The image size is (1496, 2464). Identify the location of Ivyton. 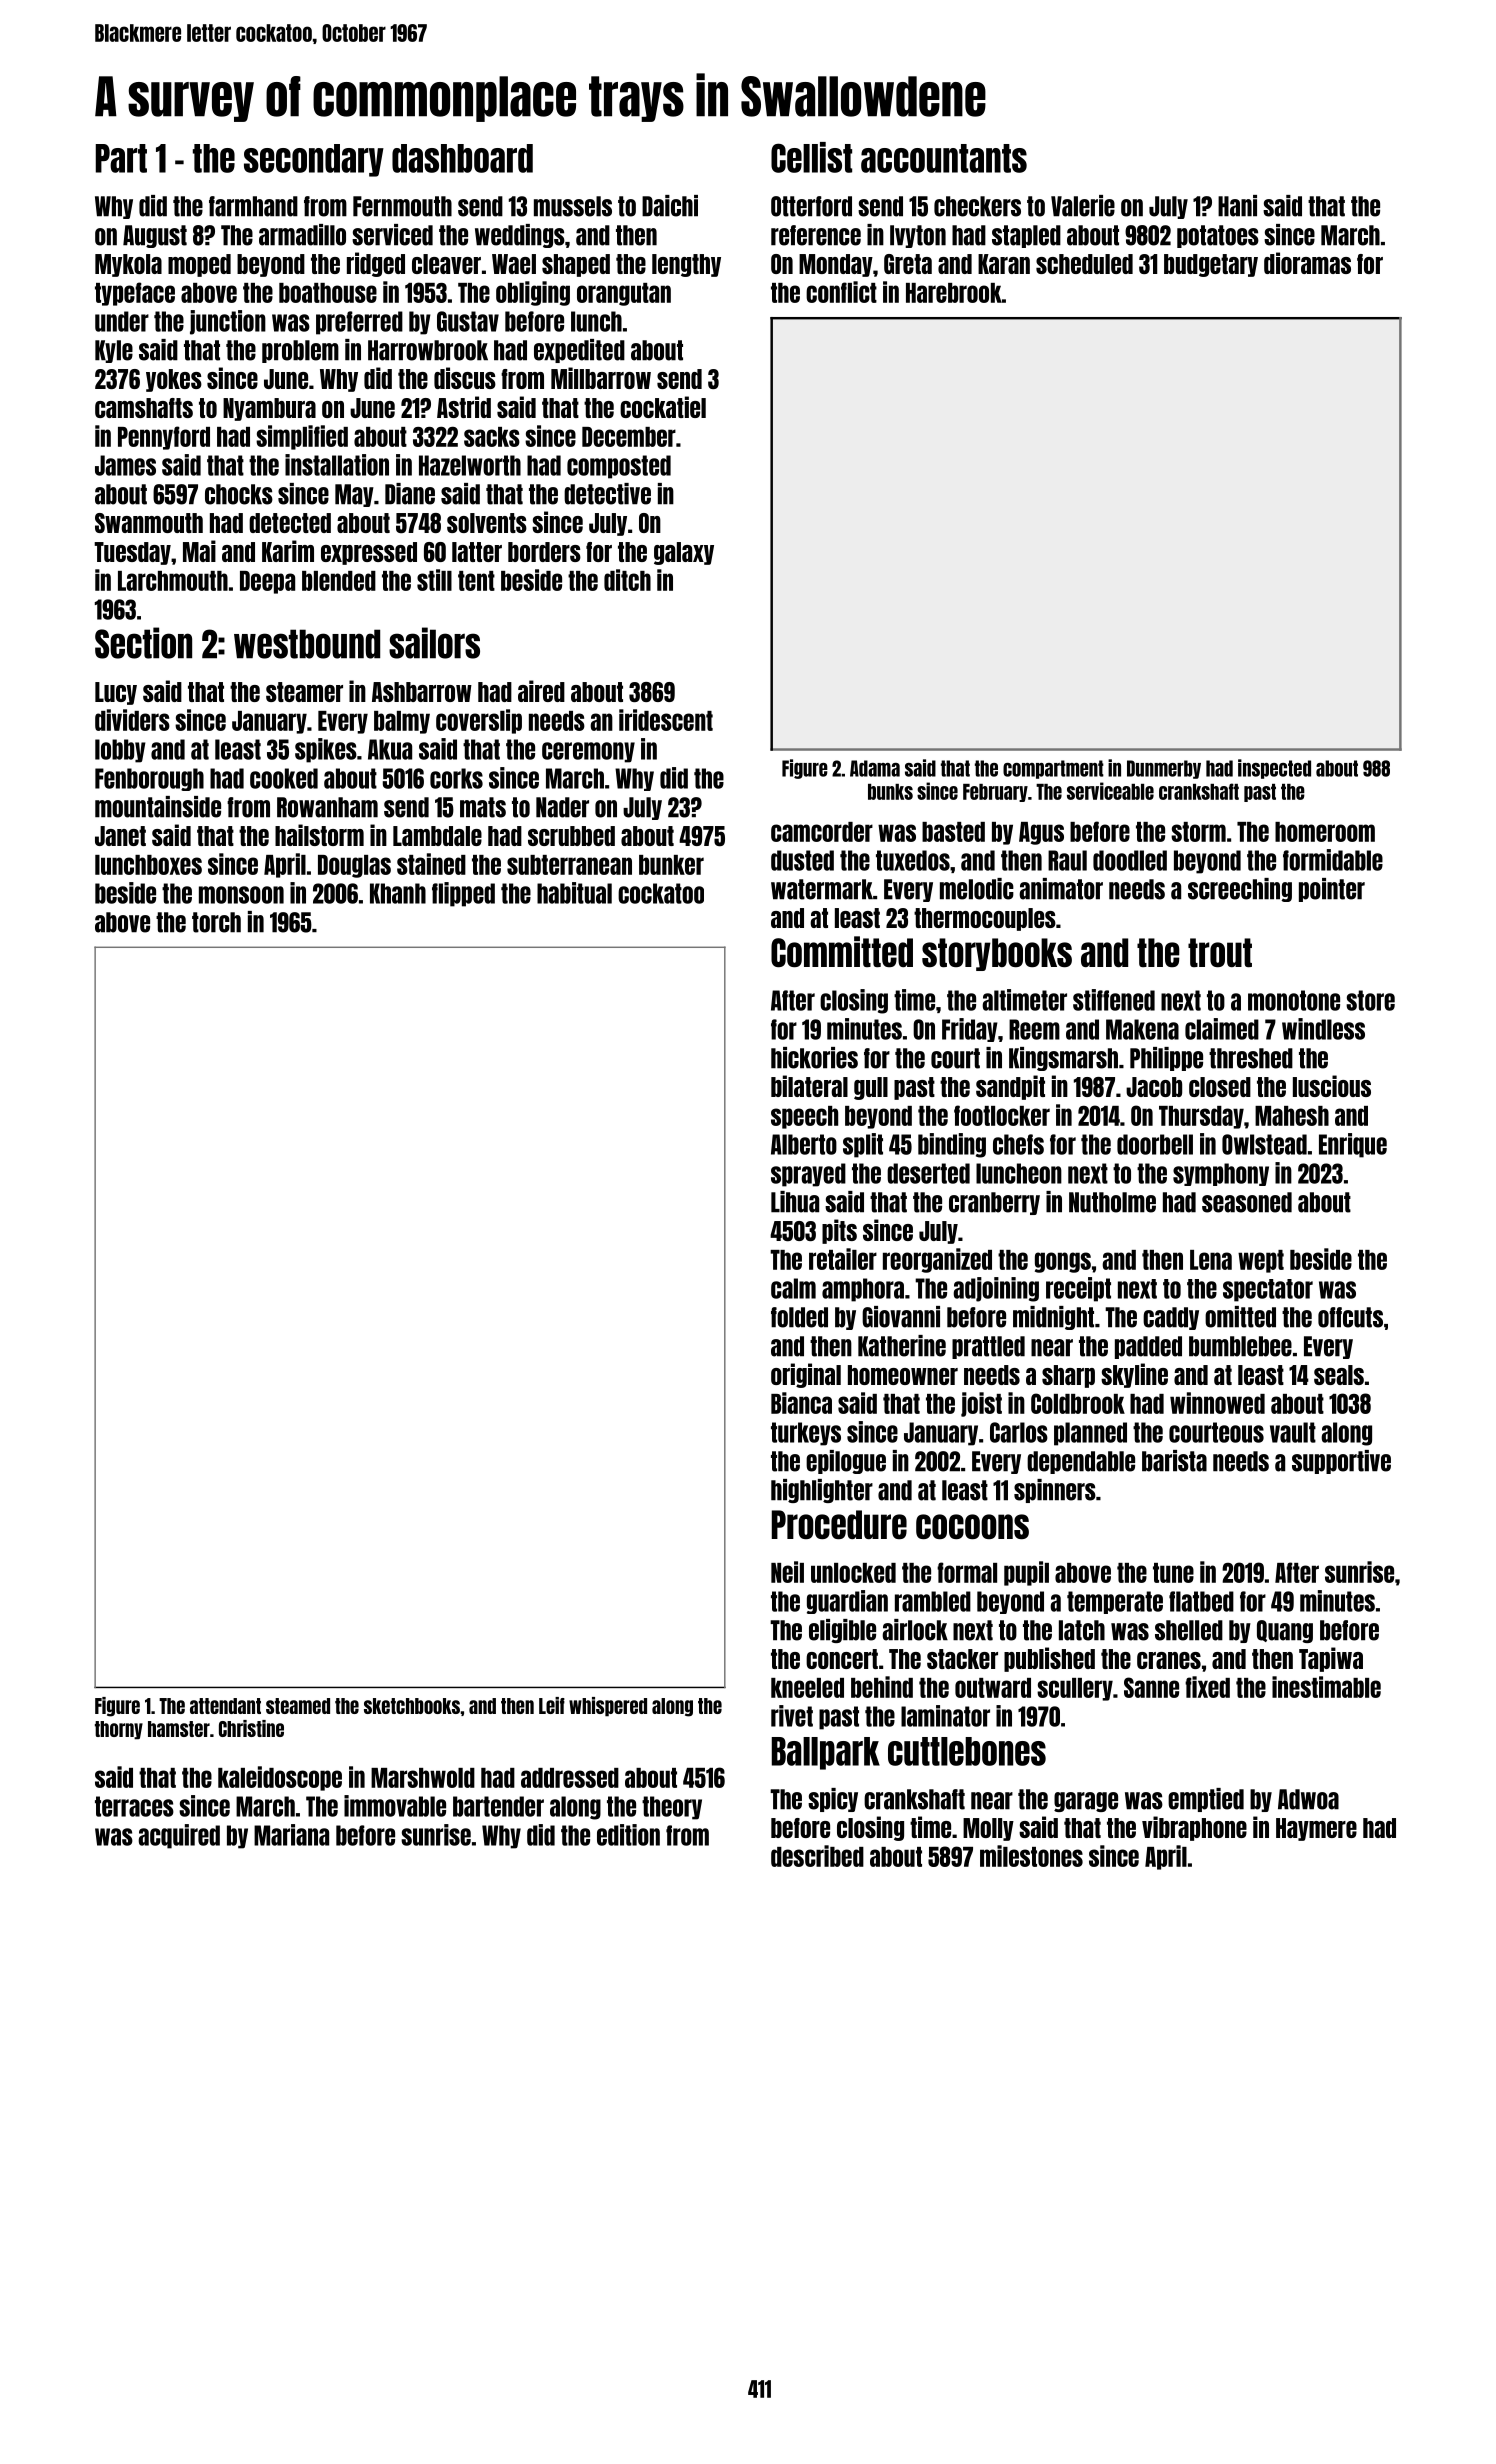
(918, 236).
